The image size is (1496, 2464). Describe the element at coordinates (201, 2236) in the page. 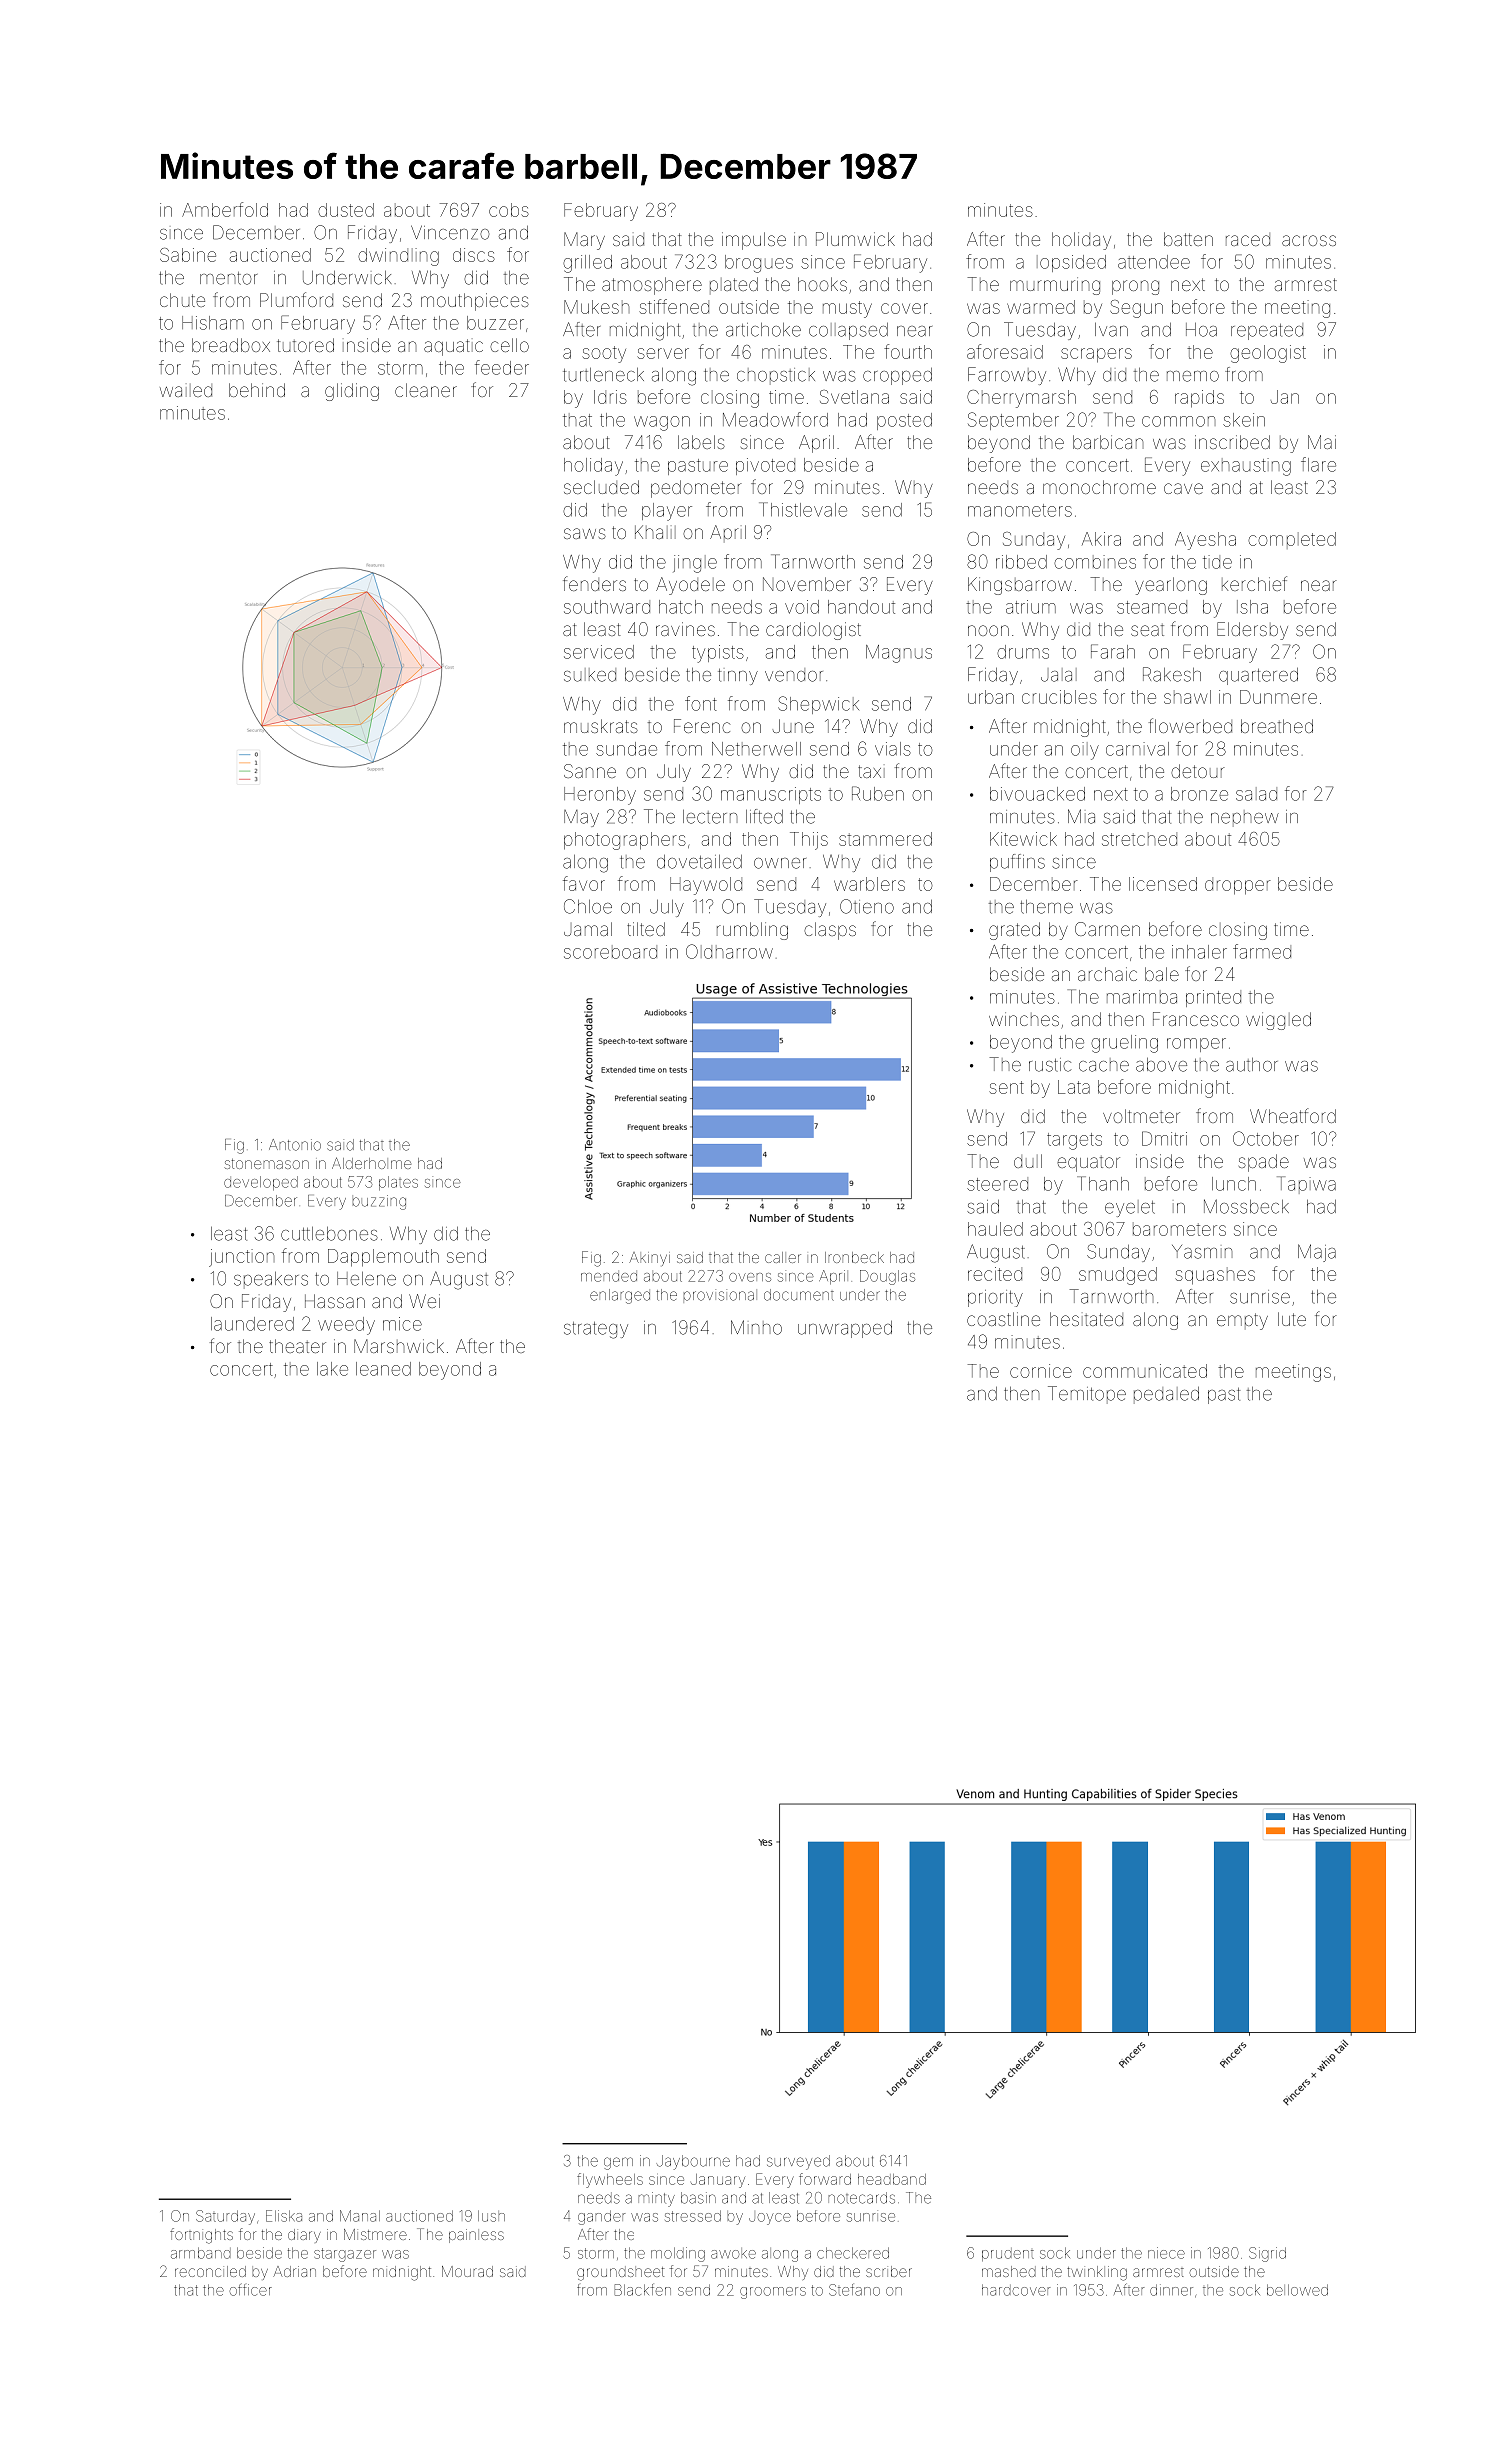

I see `fortnights` at that location.
